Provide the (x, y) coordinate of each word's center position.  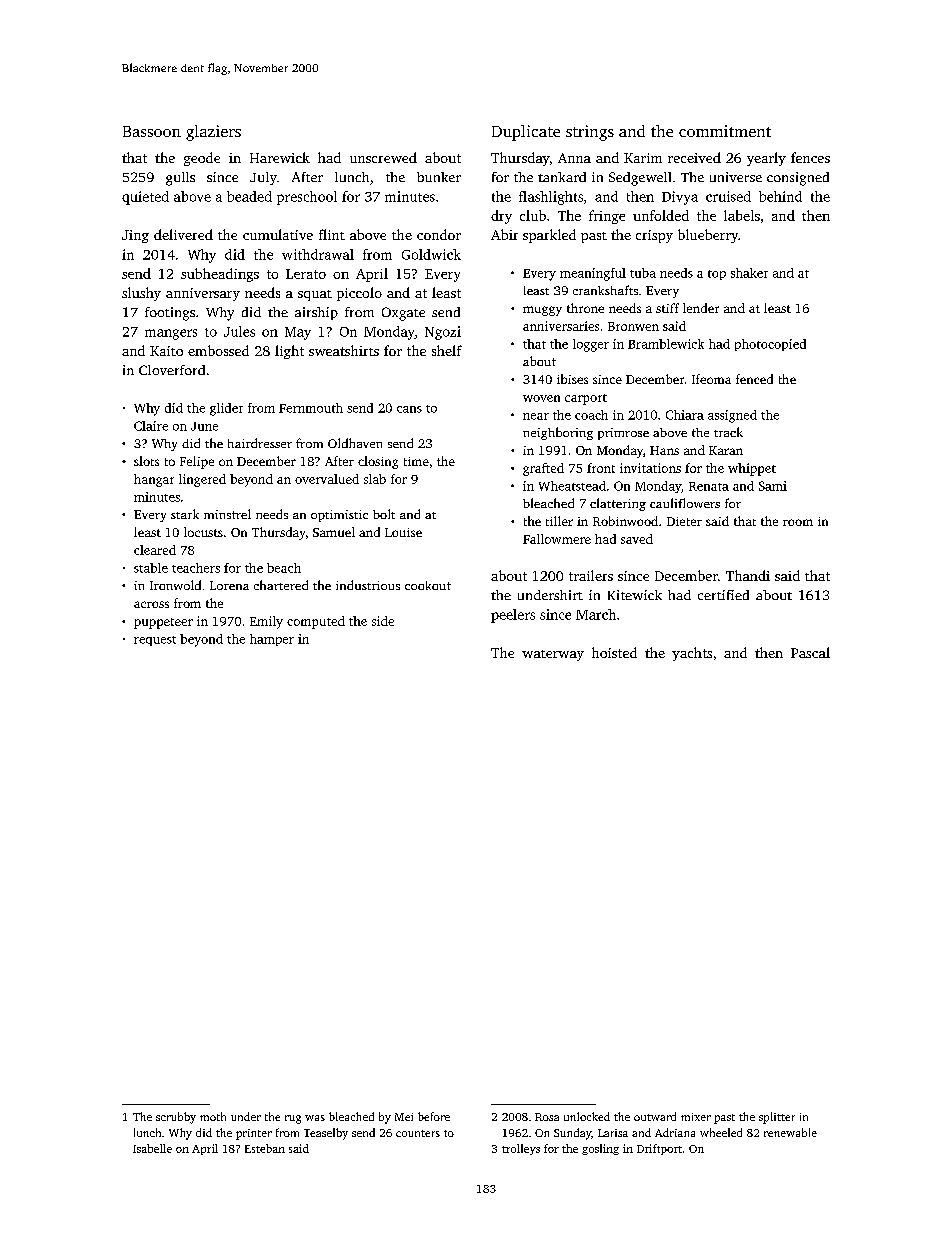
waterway (553, 655)
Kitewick (635, 595)
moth (213, 1116)
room (798, 522)
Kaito (166, 351)
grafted (543, 469)
